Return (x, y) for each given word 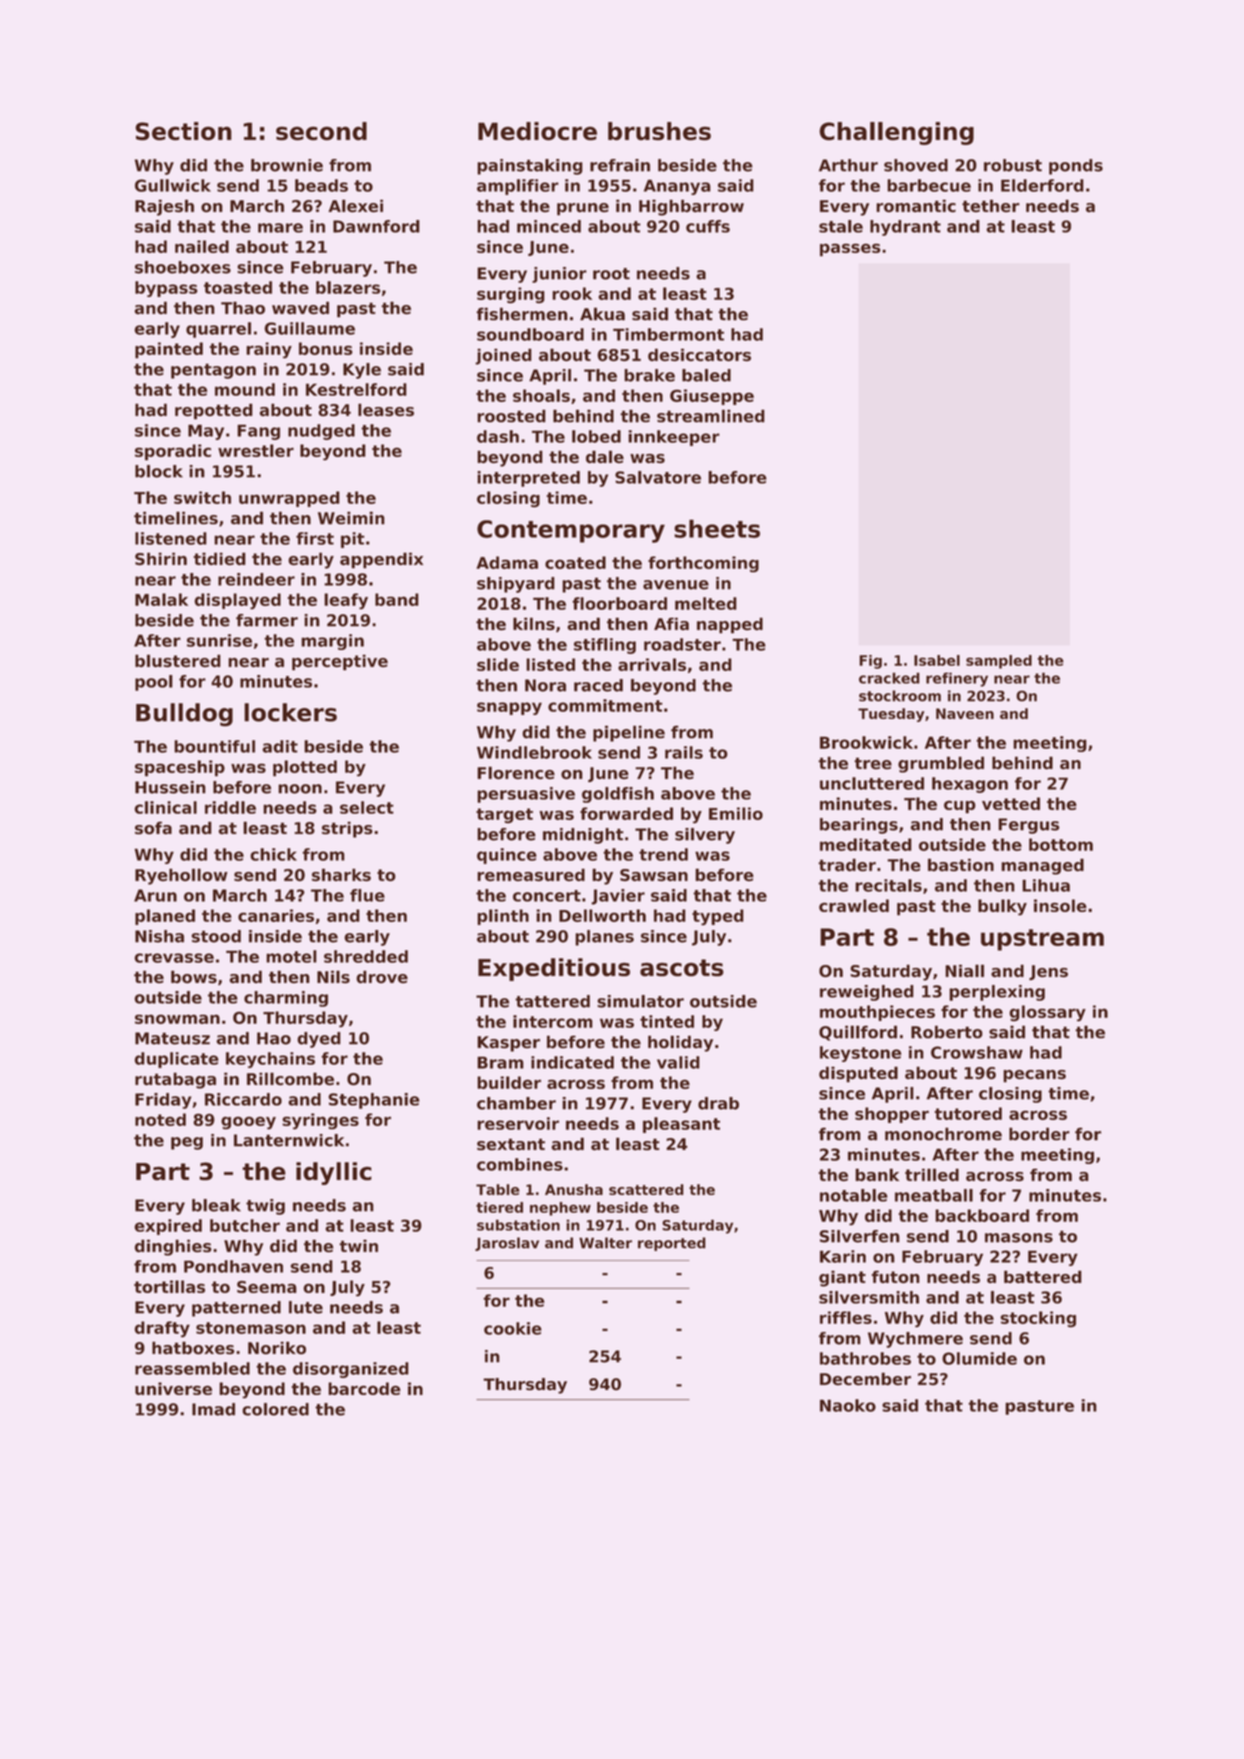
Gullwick (173, 185)
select (367, 807)
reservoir (518, 1123)
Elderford (1042, 185)
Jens (1048, 973)
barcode (364, 1388)
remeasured (531, 875)
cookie (513, 1328)
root (611, 274)
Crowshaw (977, 1052)
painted (169, 350)
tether (991, 206)
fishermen (522, 314)
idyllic (334, 1173)
